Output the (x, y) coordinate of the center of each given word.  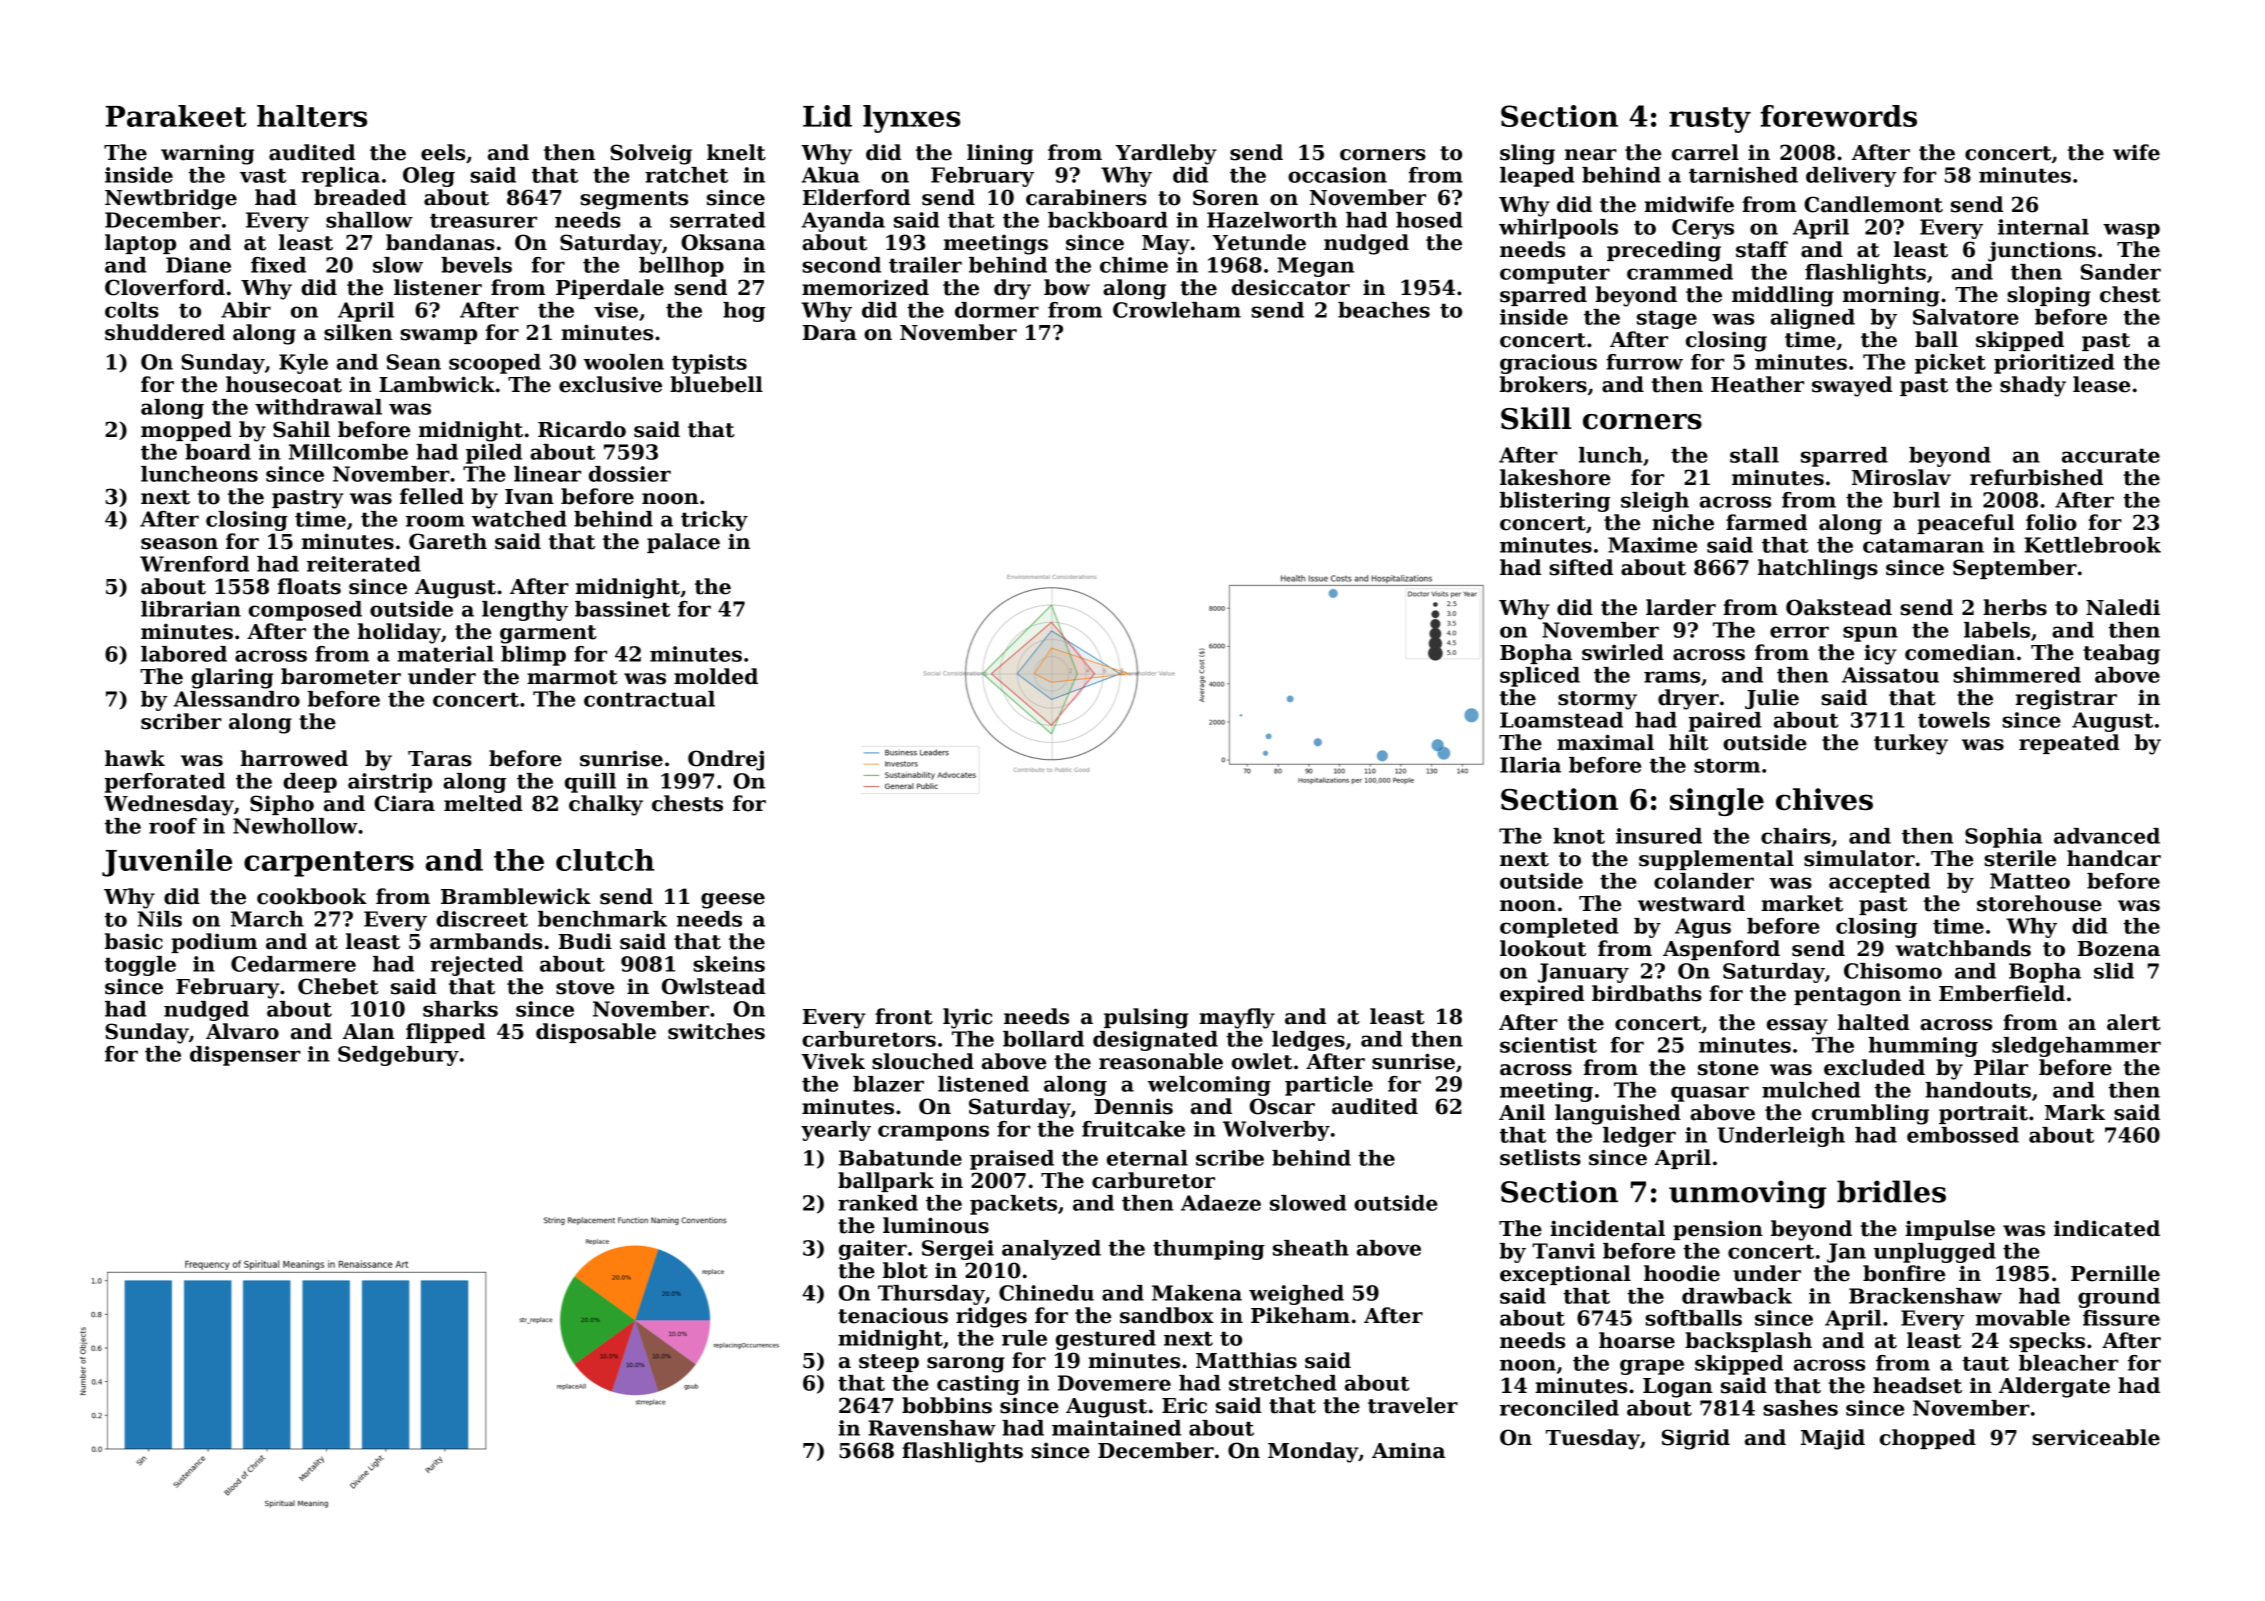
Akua (830, 175)
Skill (1536, 418)
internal (2043, 227)
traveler (1413, 1405)
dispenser (245, 1056)
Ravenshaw (932, 1428)
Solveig (651, 154)
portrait (1983, 1114)
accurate (2111, 455)
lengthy (525, 611)
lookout (1543, 948)
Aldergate (2054, 1387)
